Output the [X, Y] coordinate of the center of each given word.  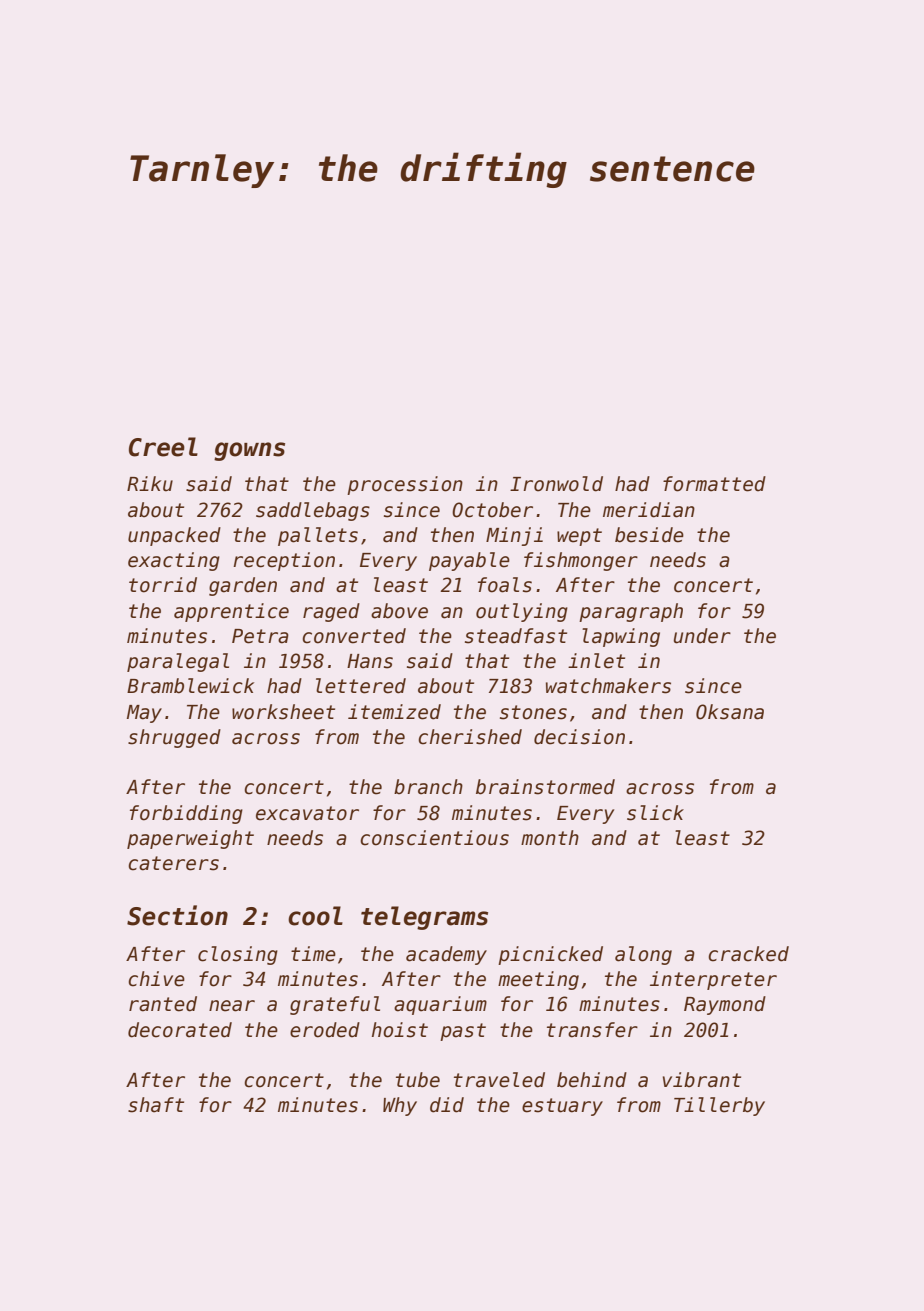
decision [579, 737]
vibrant [702, 1080]
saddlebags [313, 511]
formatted [714, 484]
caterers [173, 863]
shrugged [174, 738]
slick [655, 813]
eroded [325, 1030]
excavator [307, 813]
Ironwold [556, 484]
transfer [592, 1030]
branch [428, 787]
